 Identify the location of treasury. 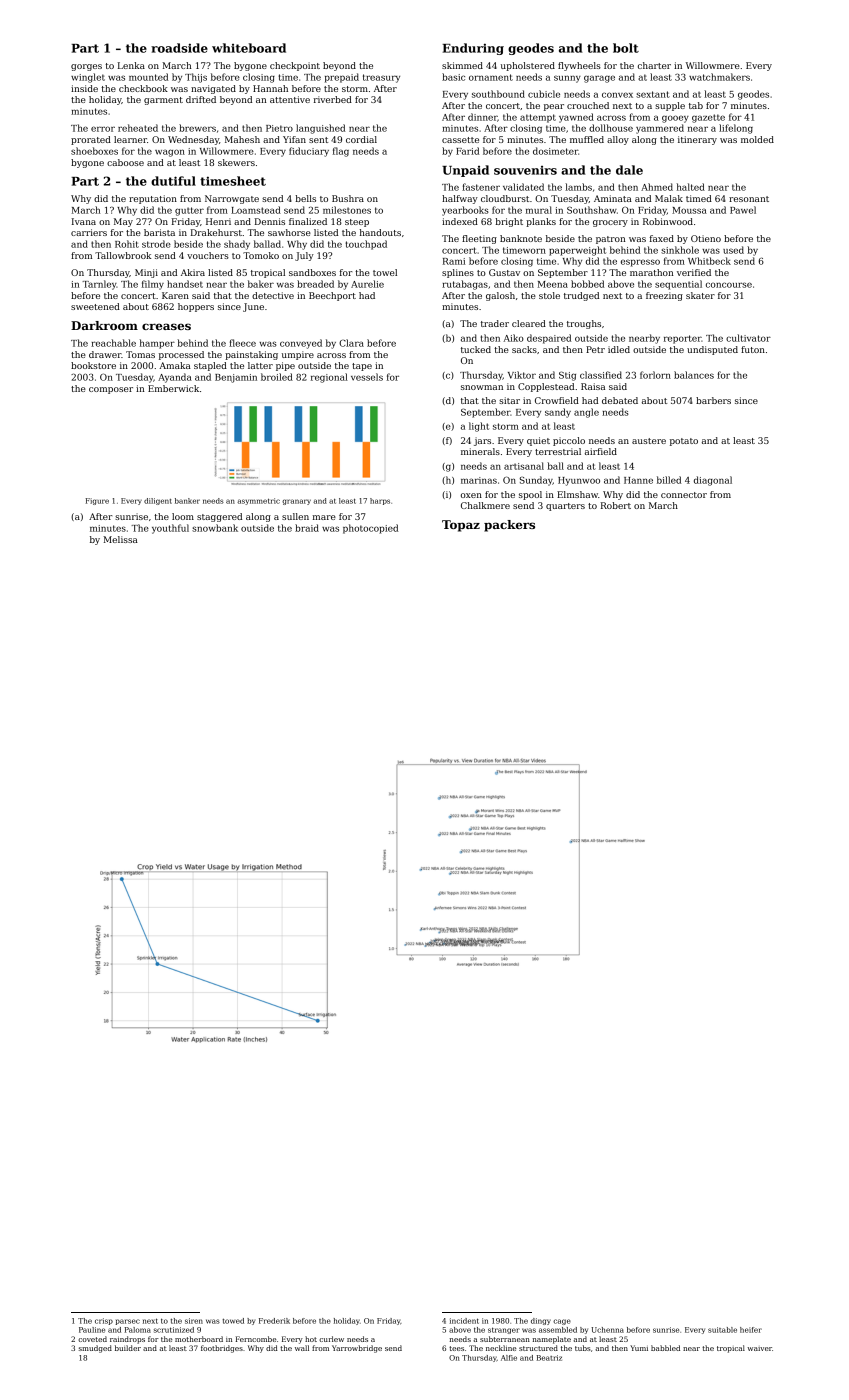
(381, 78).
